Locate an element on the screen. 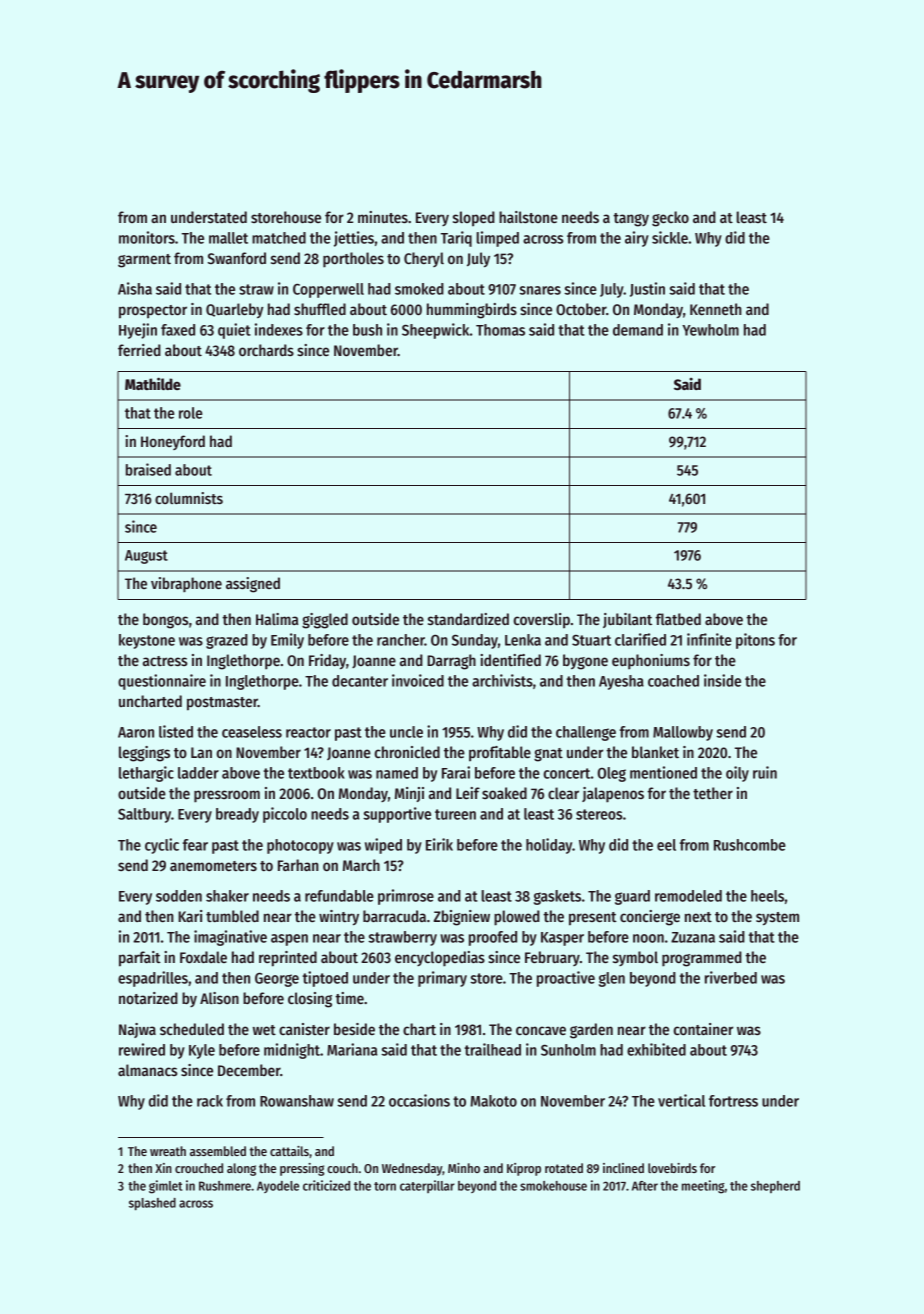  barracuda is located at coordinates (394, 916).
